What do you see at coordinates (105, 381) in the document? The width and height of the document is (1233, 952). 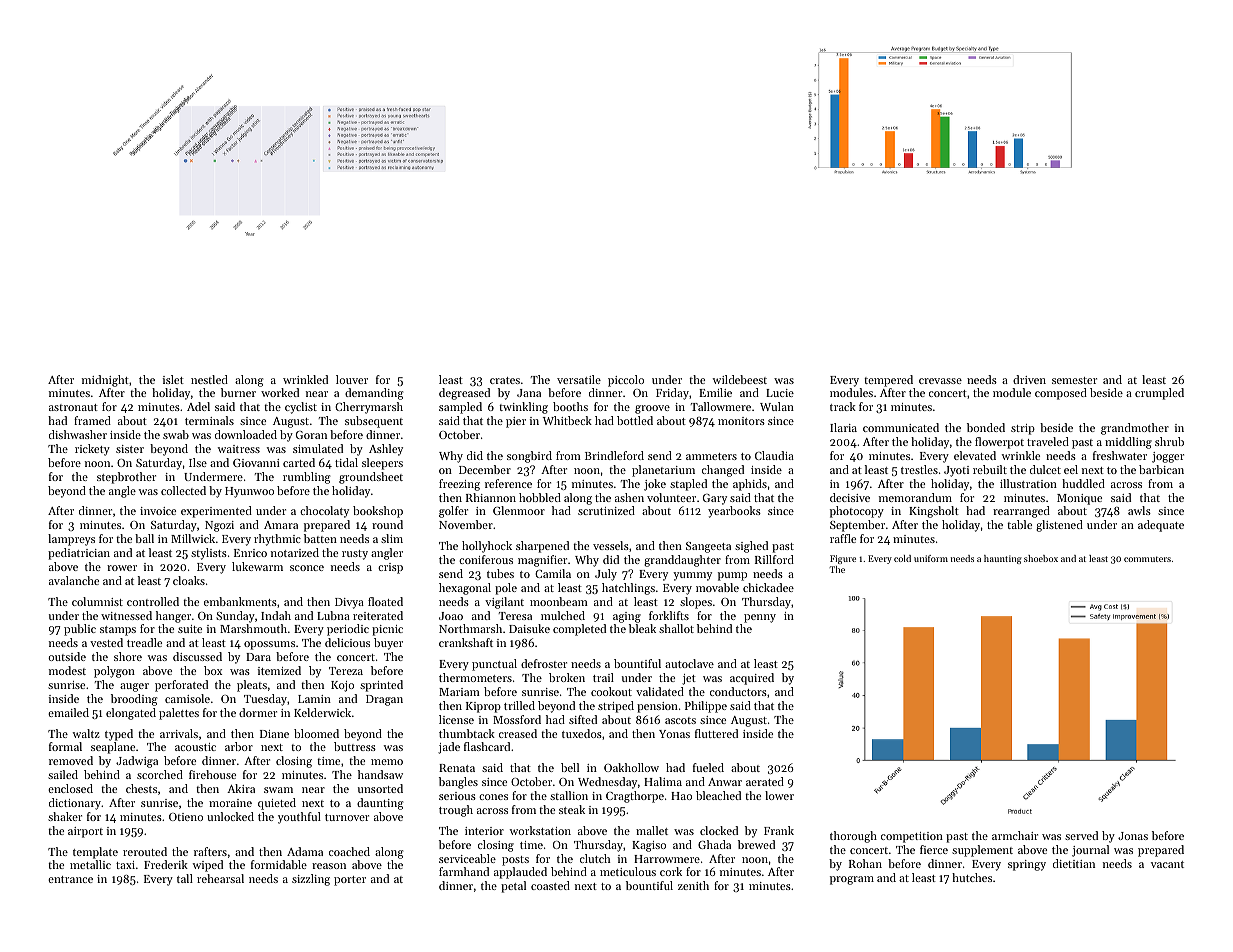 I see `midnight` at bounding box center [105, 381].
